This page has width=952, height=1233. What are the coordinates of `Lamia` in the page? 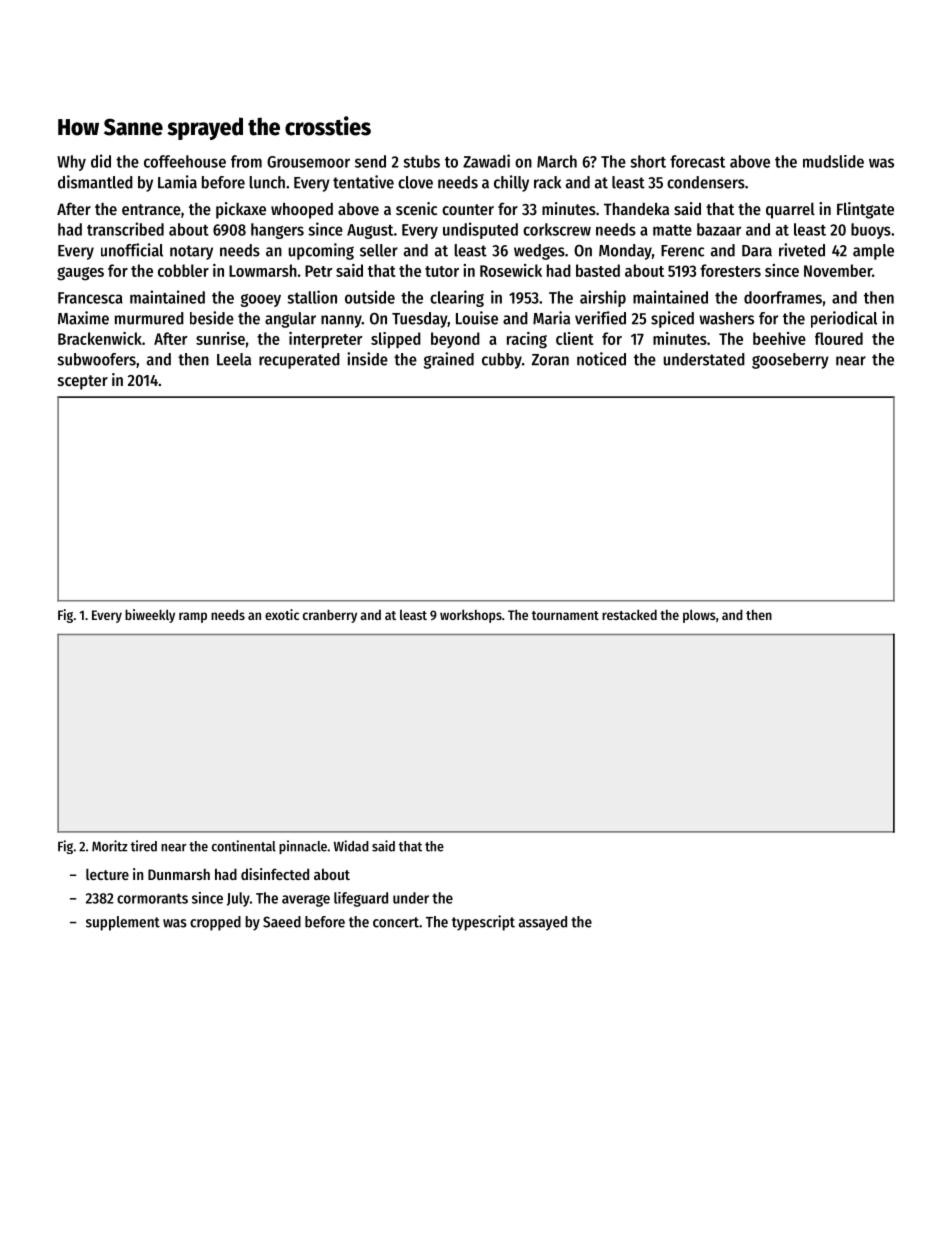 It's located at (177, 182).
